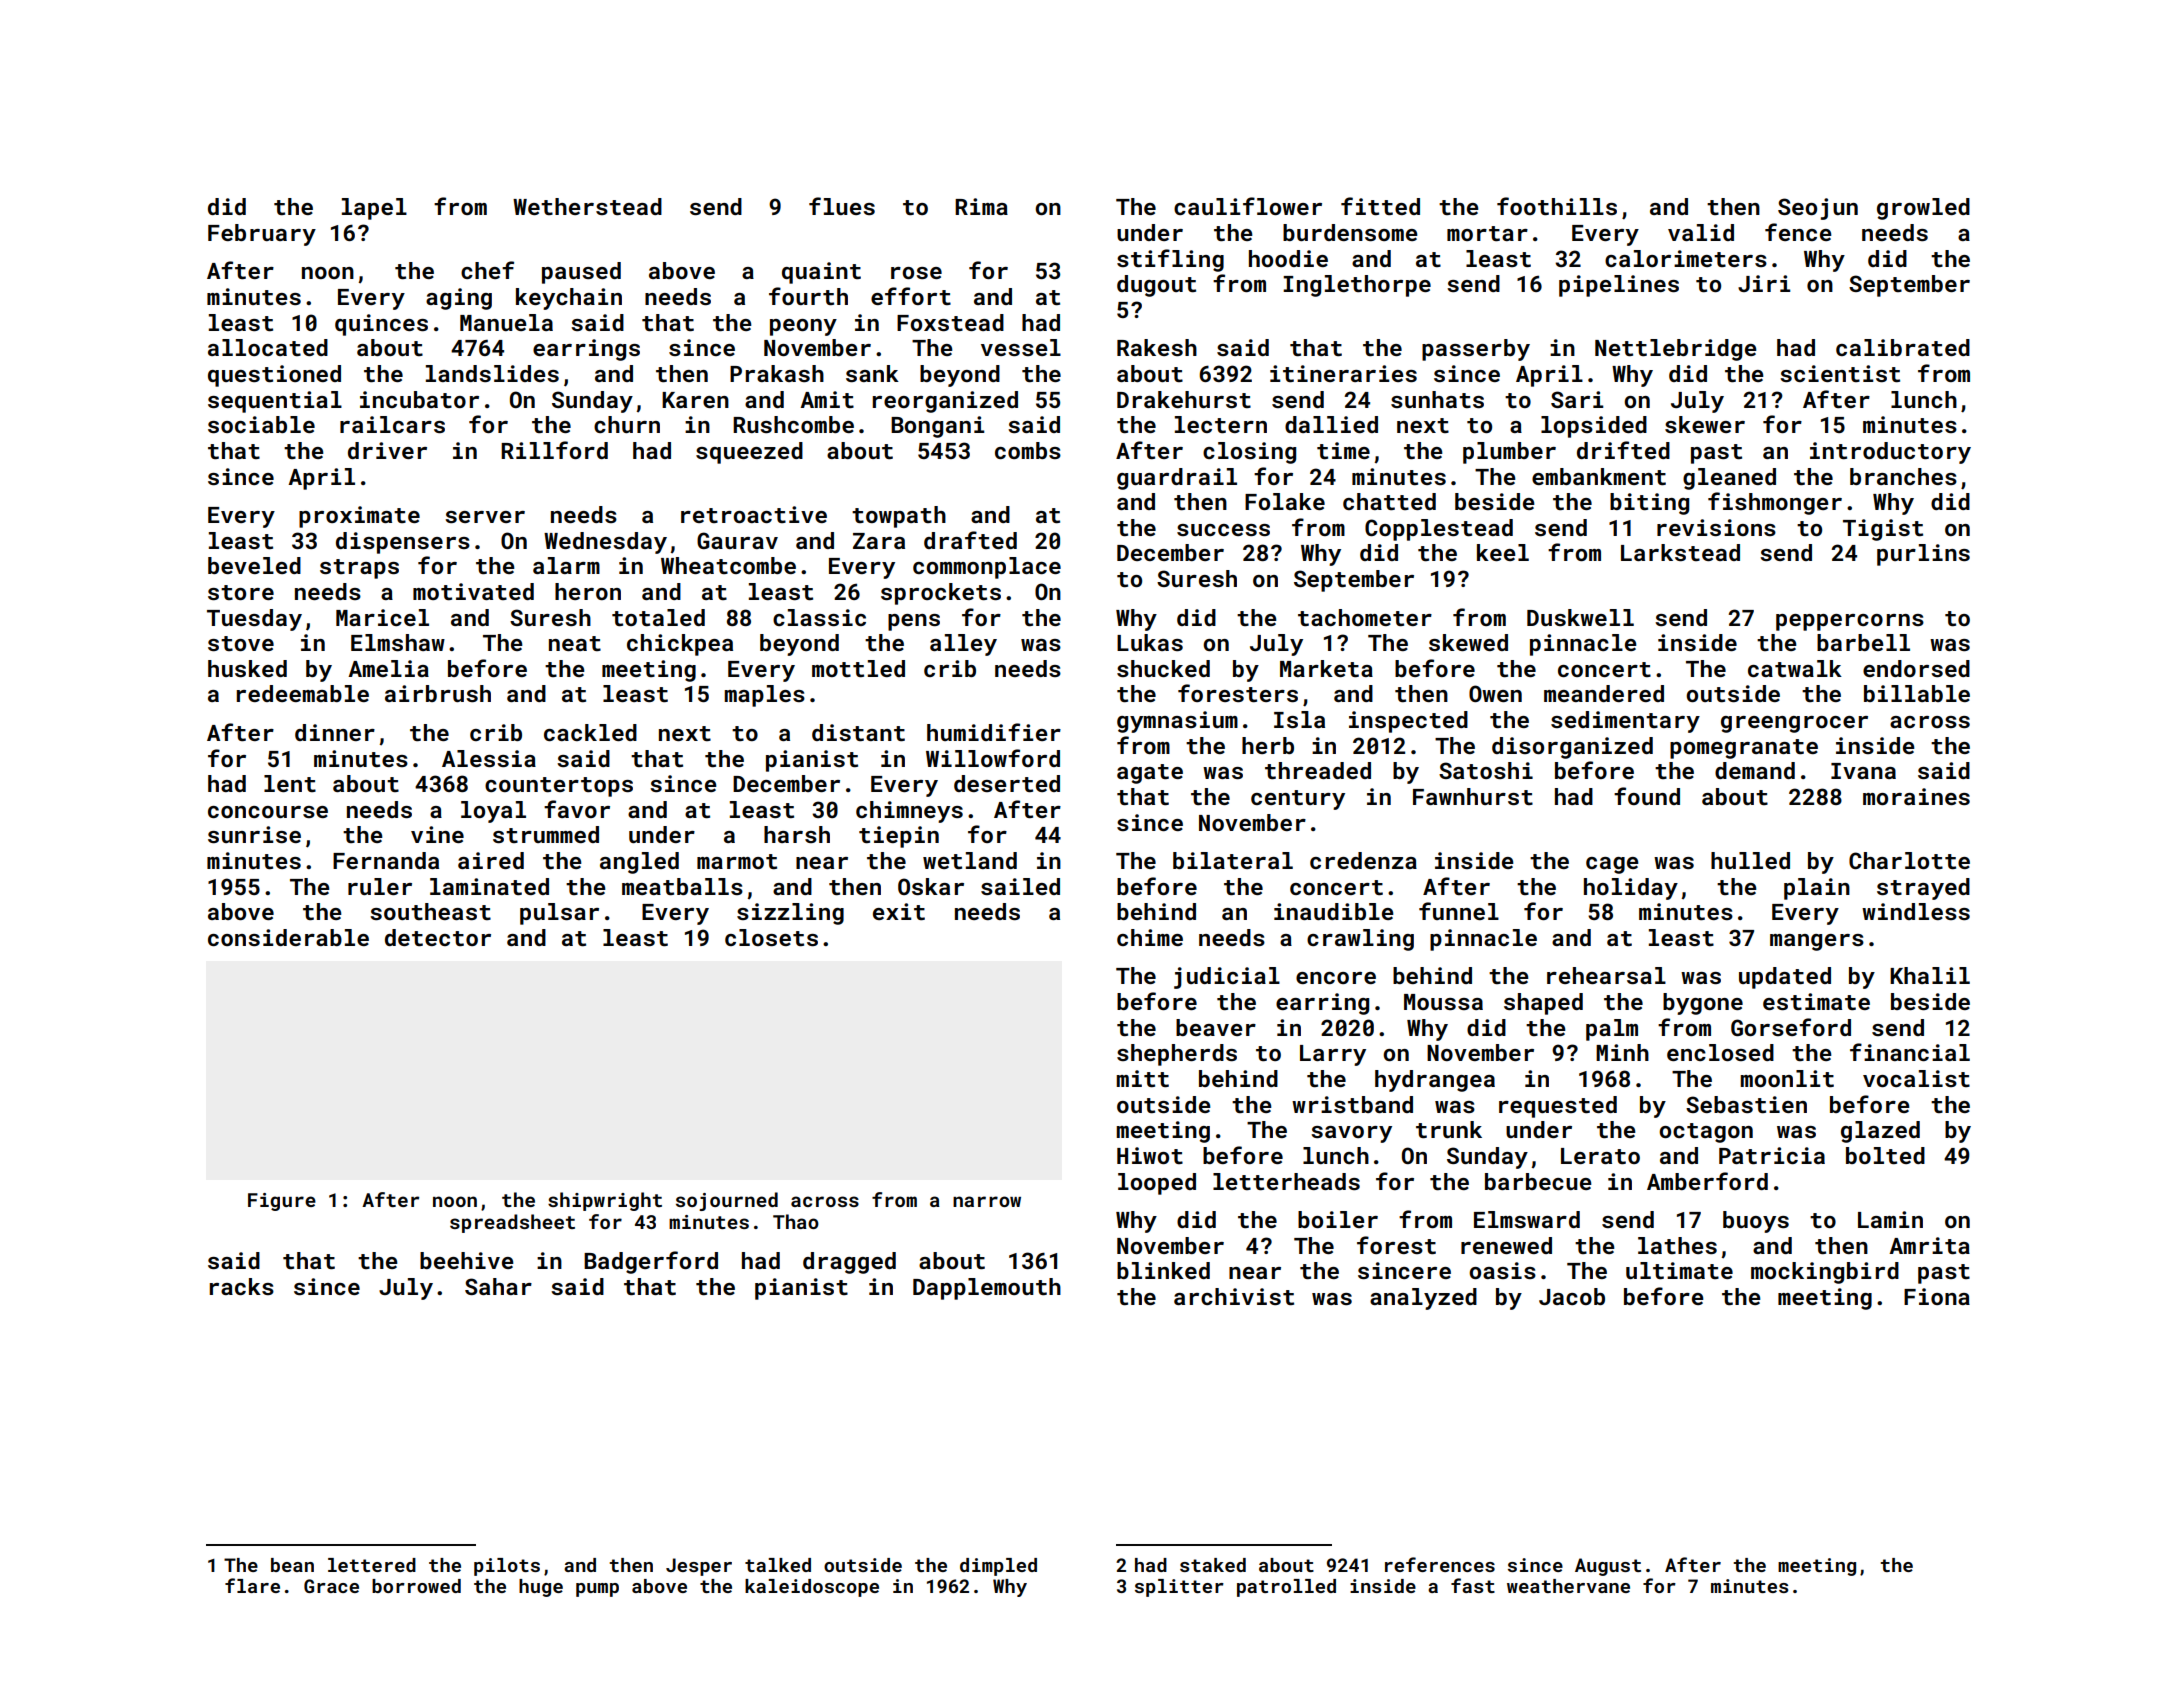  I want to click on growled, so click(1923, 209).
